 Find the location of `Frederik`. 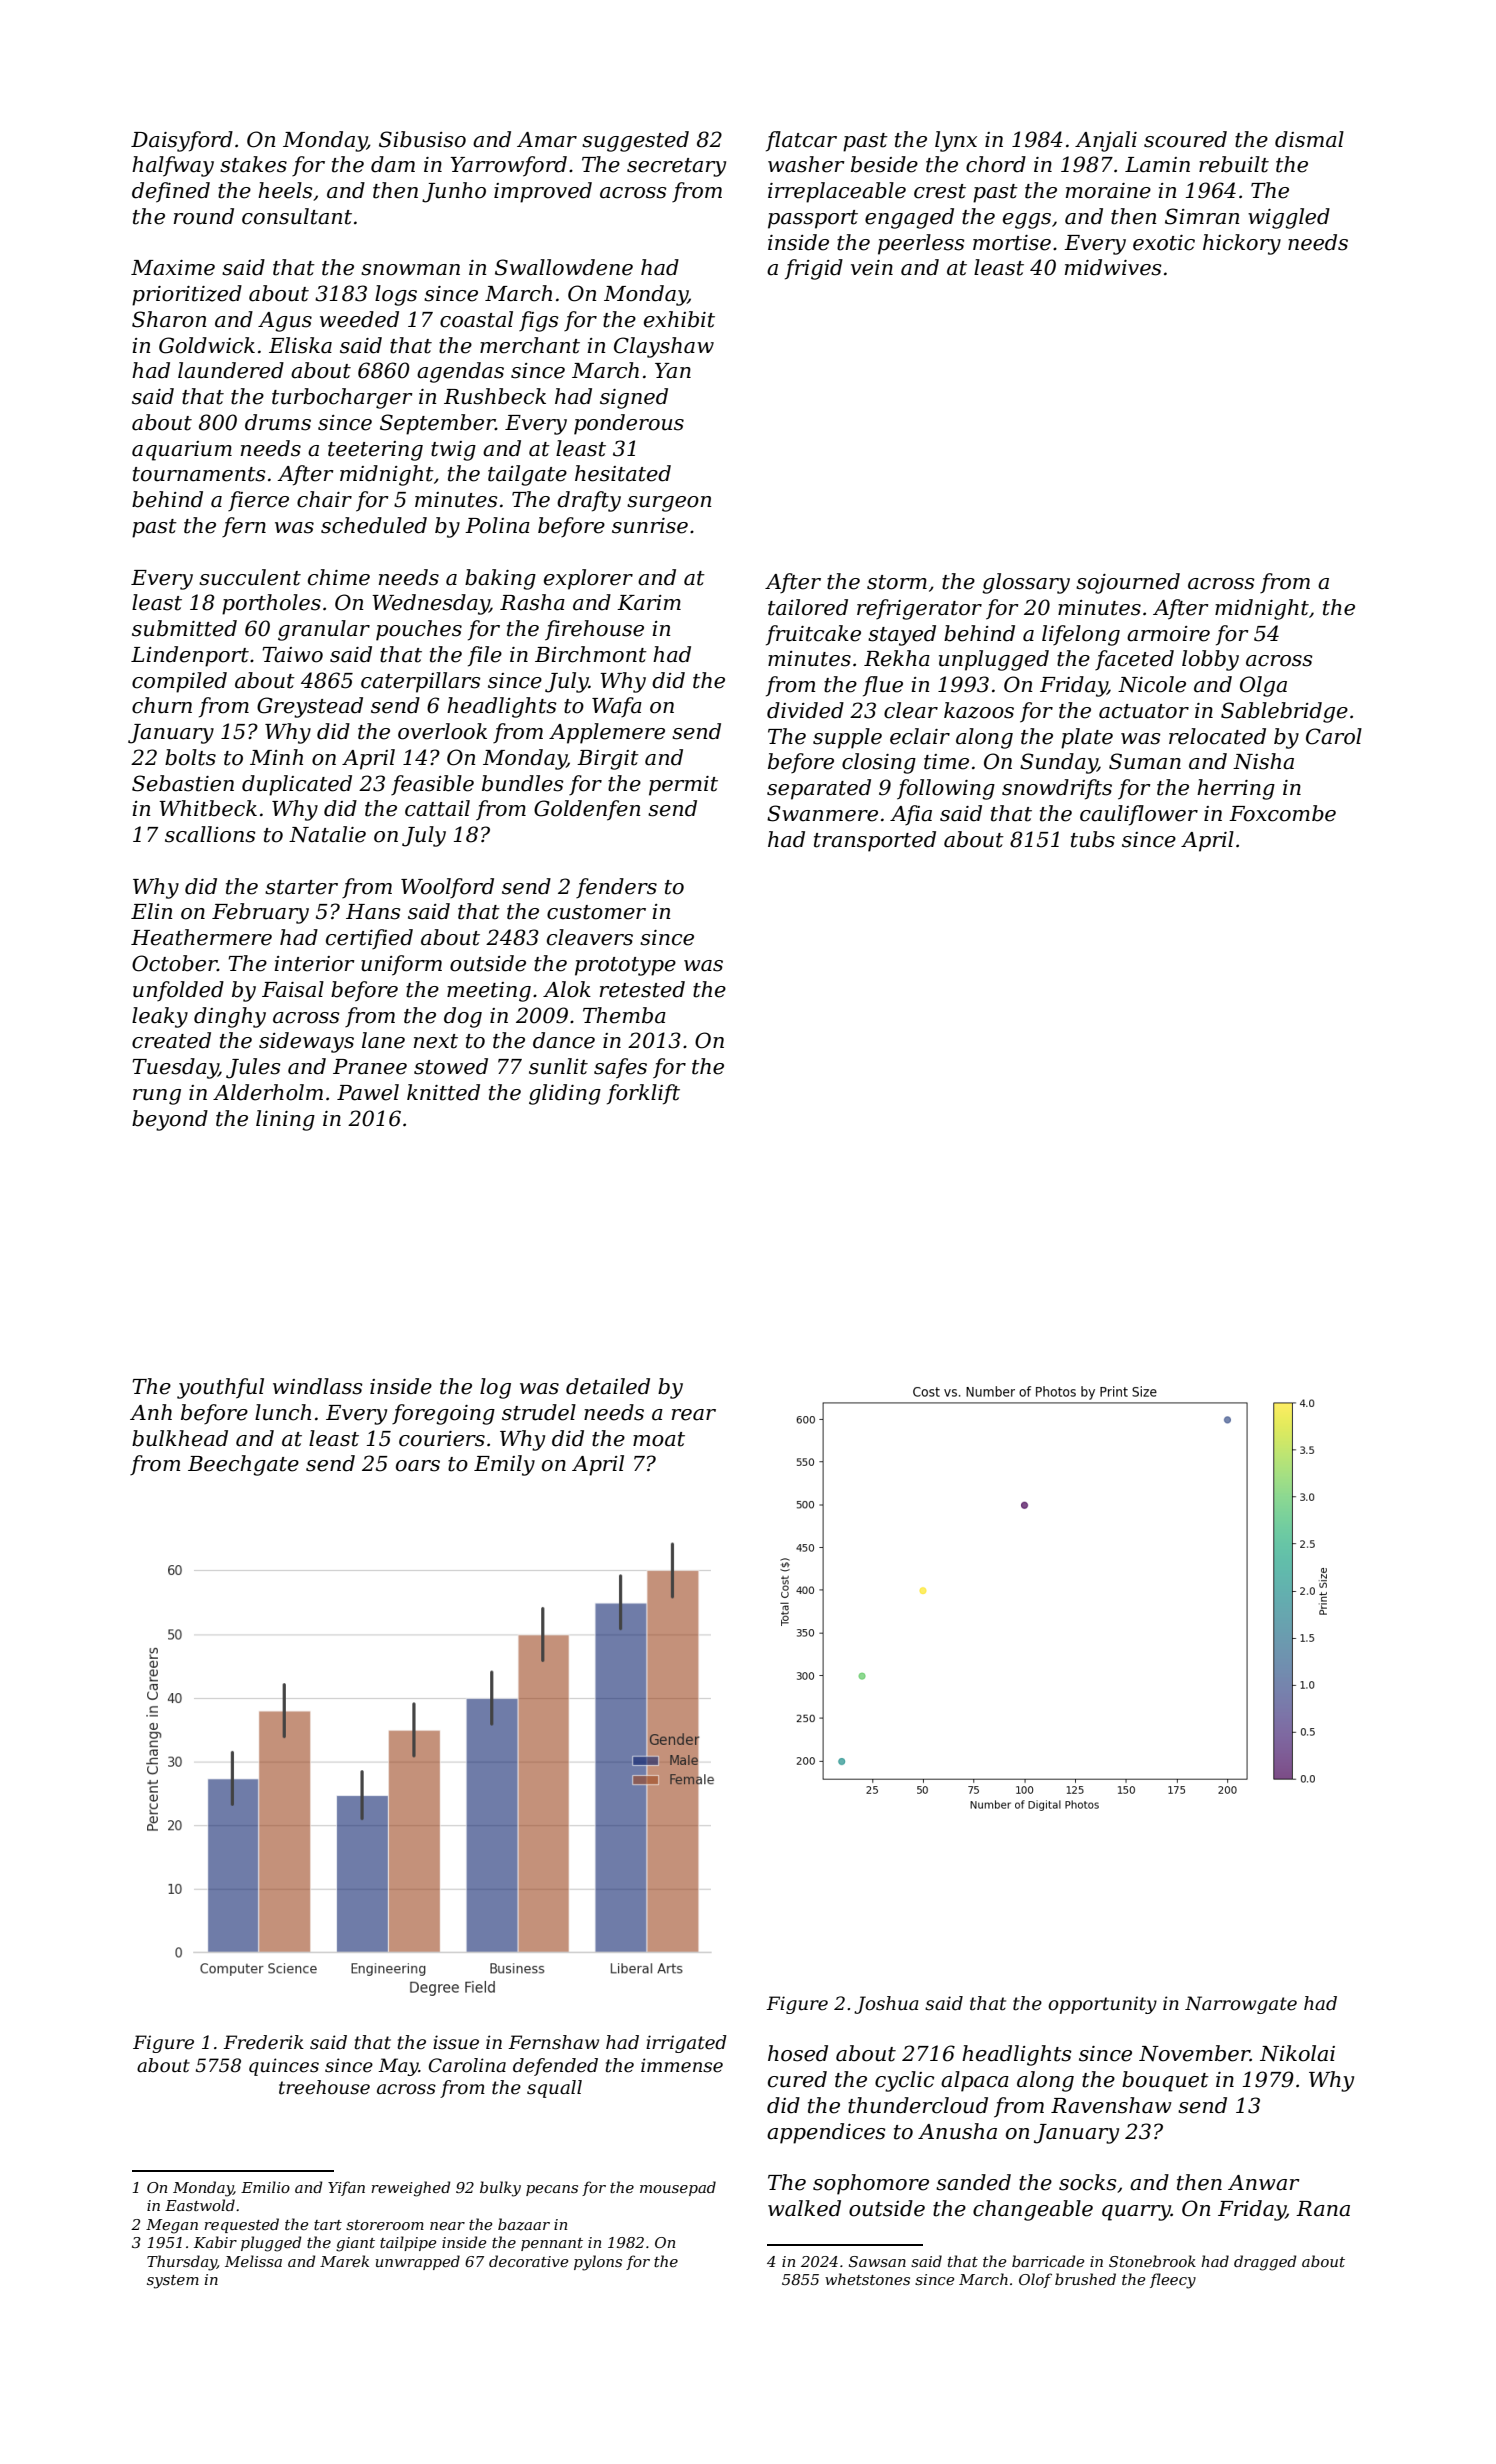

Frederik is located at coordinates (263, 2042).
